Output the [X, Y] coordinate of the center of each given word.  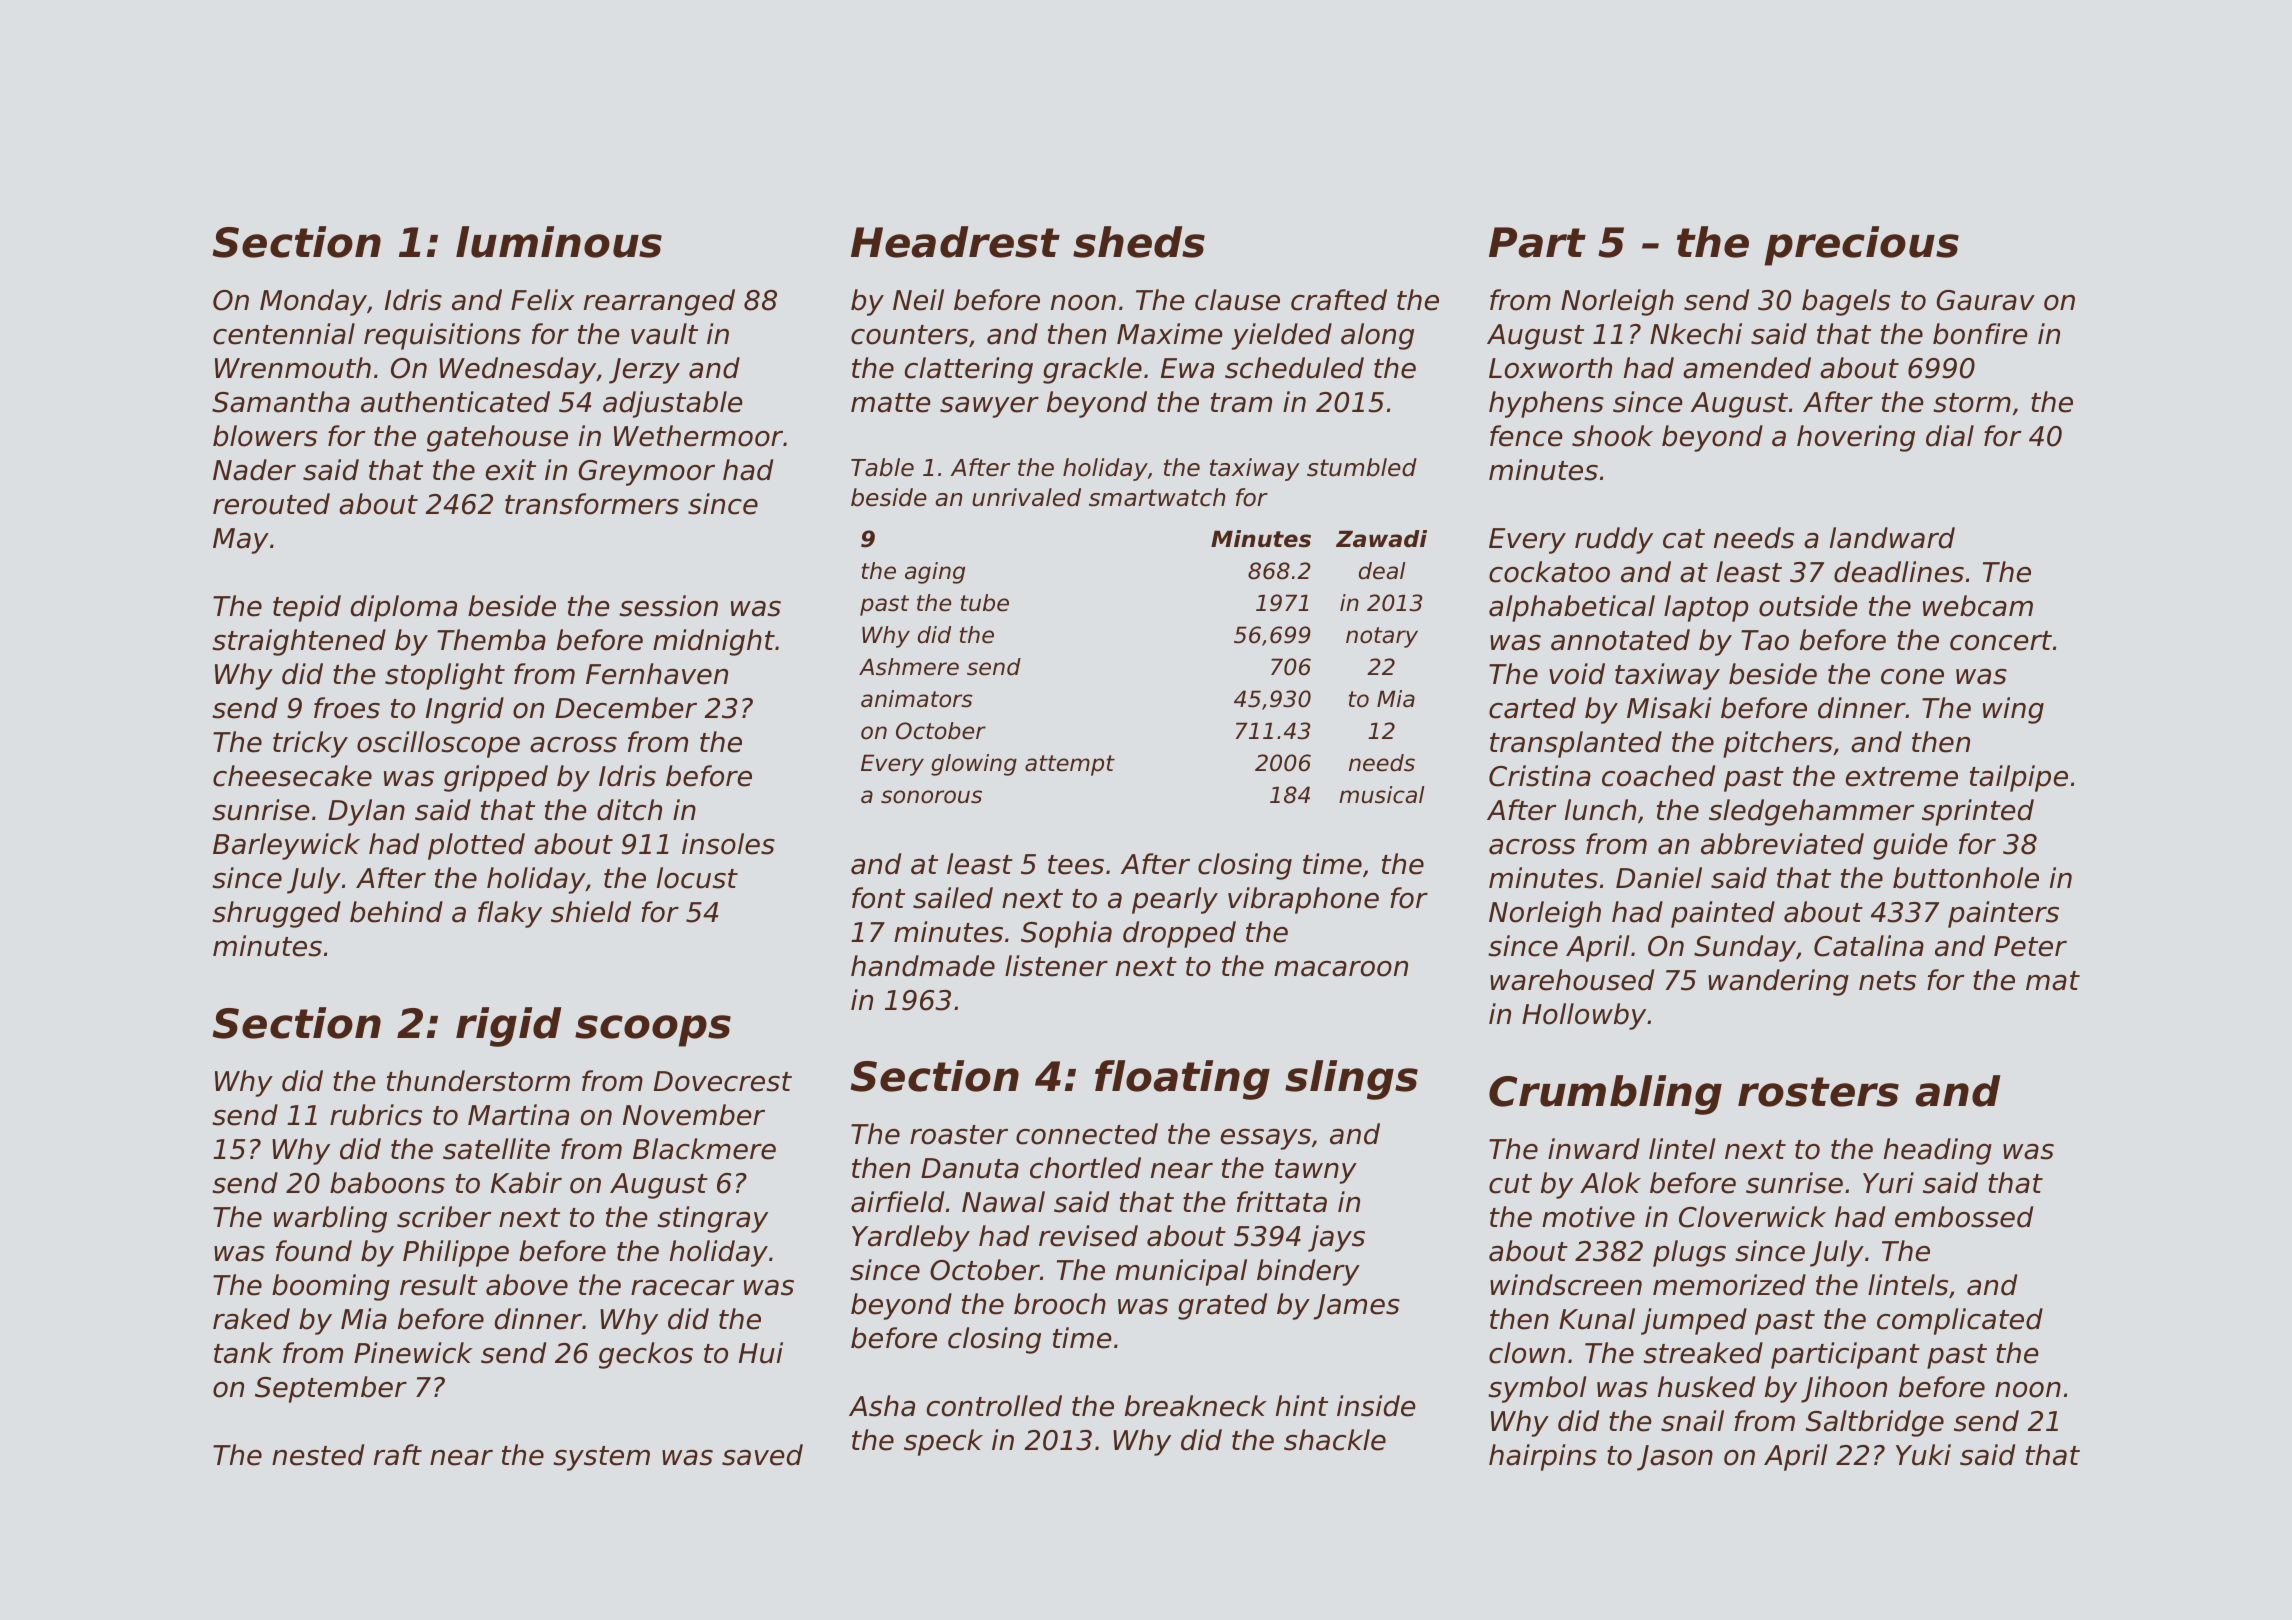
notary [1382, 637]
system [601, 1458]
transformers [592, 504]
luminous [559, 242]
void [1577, 674]
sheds [1139, 242]
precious [1862, 246]
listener [1056, 966]
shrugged [276, 914]
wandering [1778, 982]
